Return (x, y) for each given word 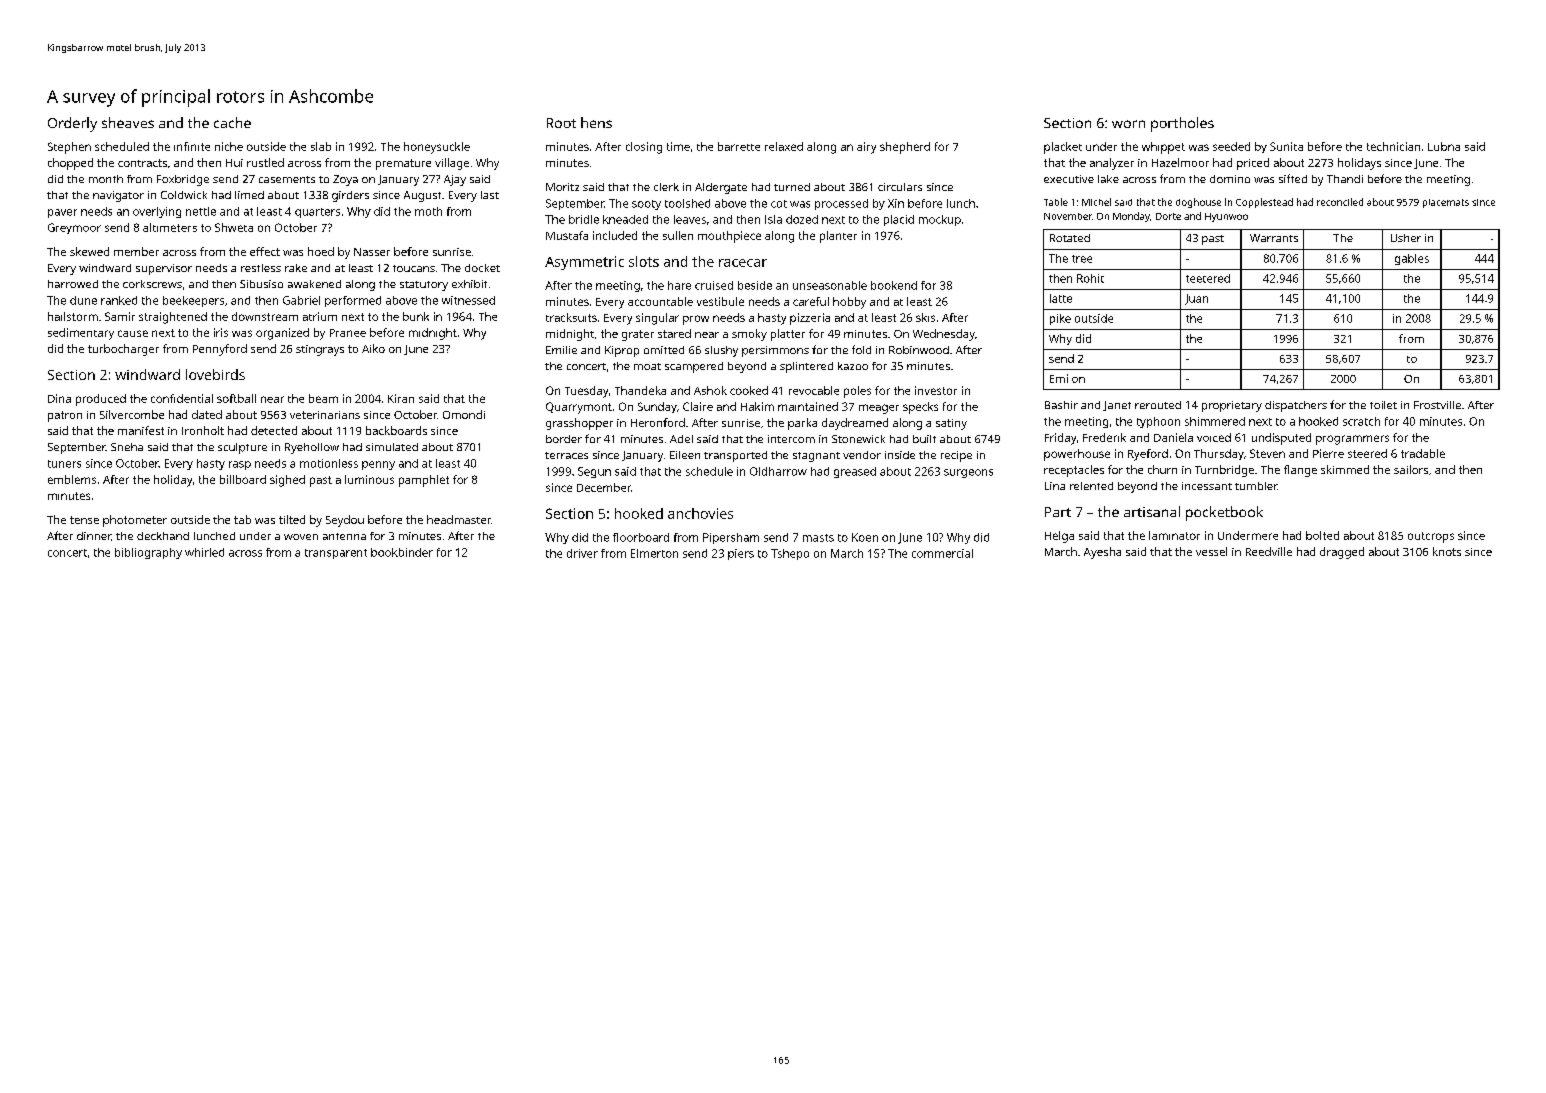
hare (679, 285)
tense (84, 520)
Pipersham (731, 538)
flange (1300, 471)
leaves (690, 219)
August (422, 196)
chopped (70, 164)
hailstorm (73, 316)
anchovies (700, 513)
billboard (243, 479)
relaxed (784, 146)
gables (1412, 259)
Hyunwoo (1226, 217)
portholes (1182, 124)
